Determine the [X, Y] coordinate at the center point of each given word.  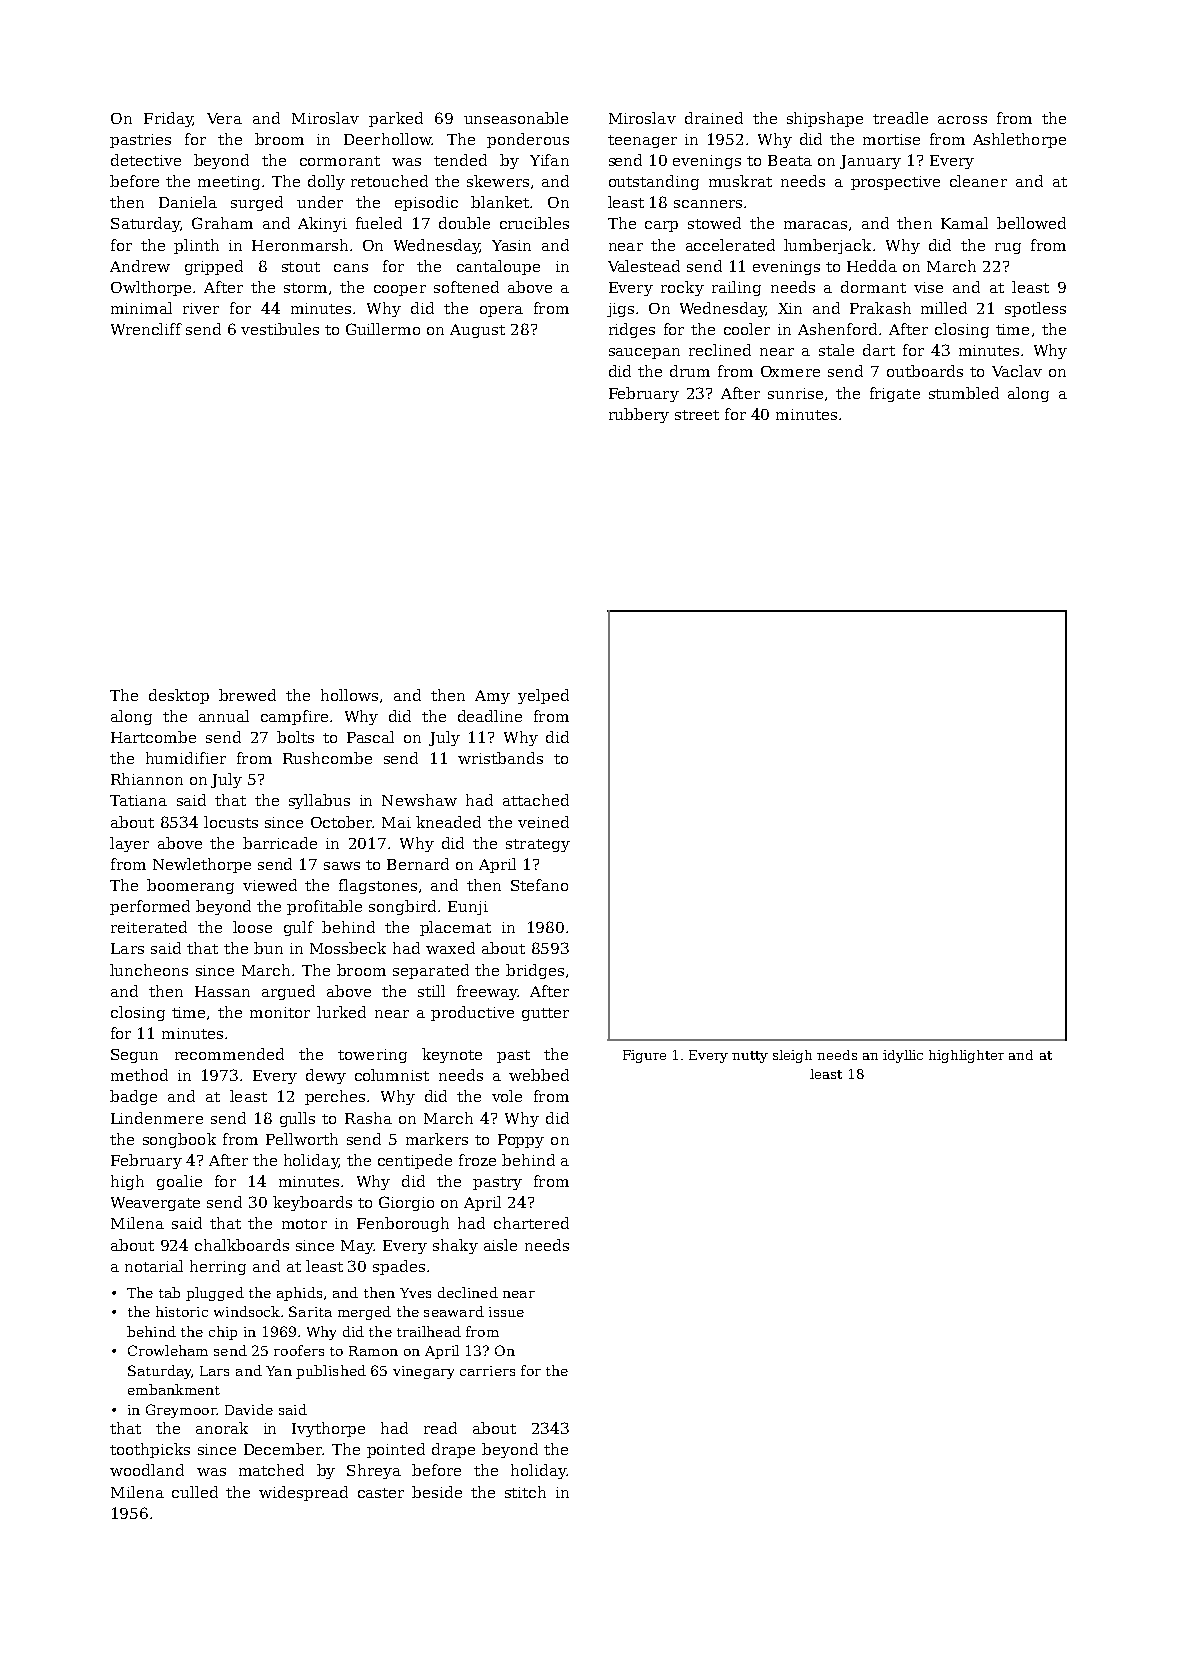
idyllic [903, 1056]
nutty [750, 1057]
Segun [134, 1056]
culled [195, 1492]
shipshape [825, 119]
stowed [714, 223]
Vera [224, 118]
